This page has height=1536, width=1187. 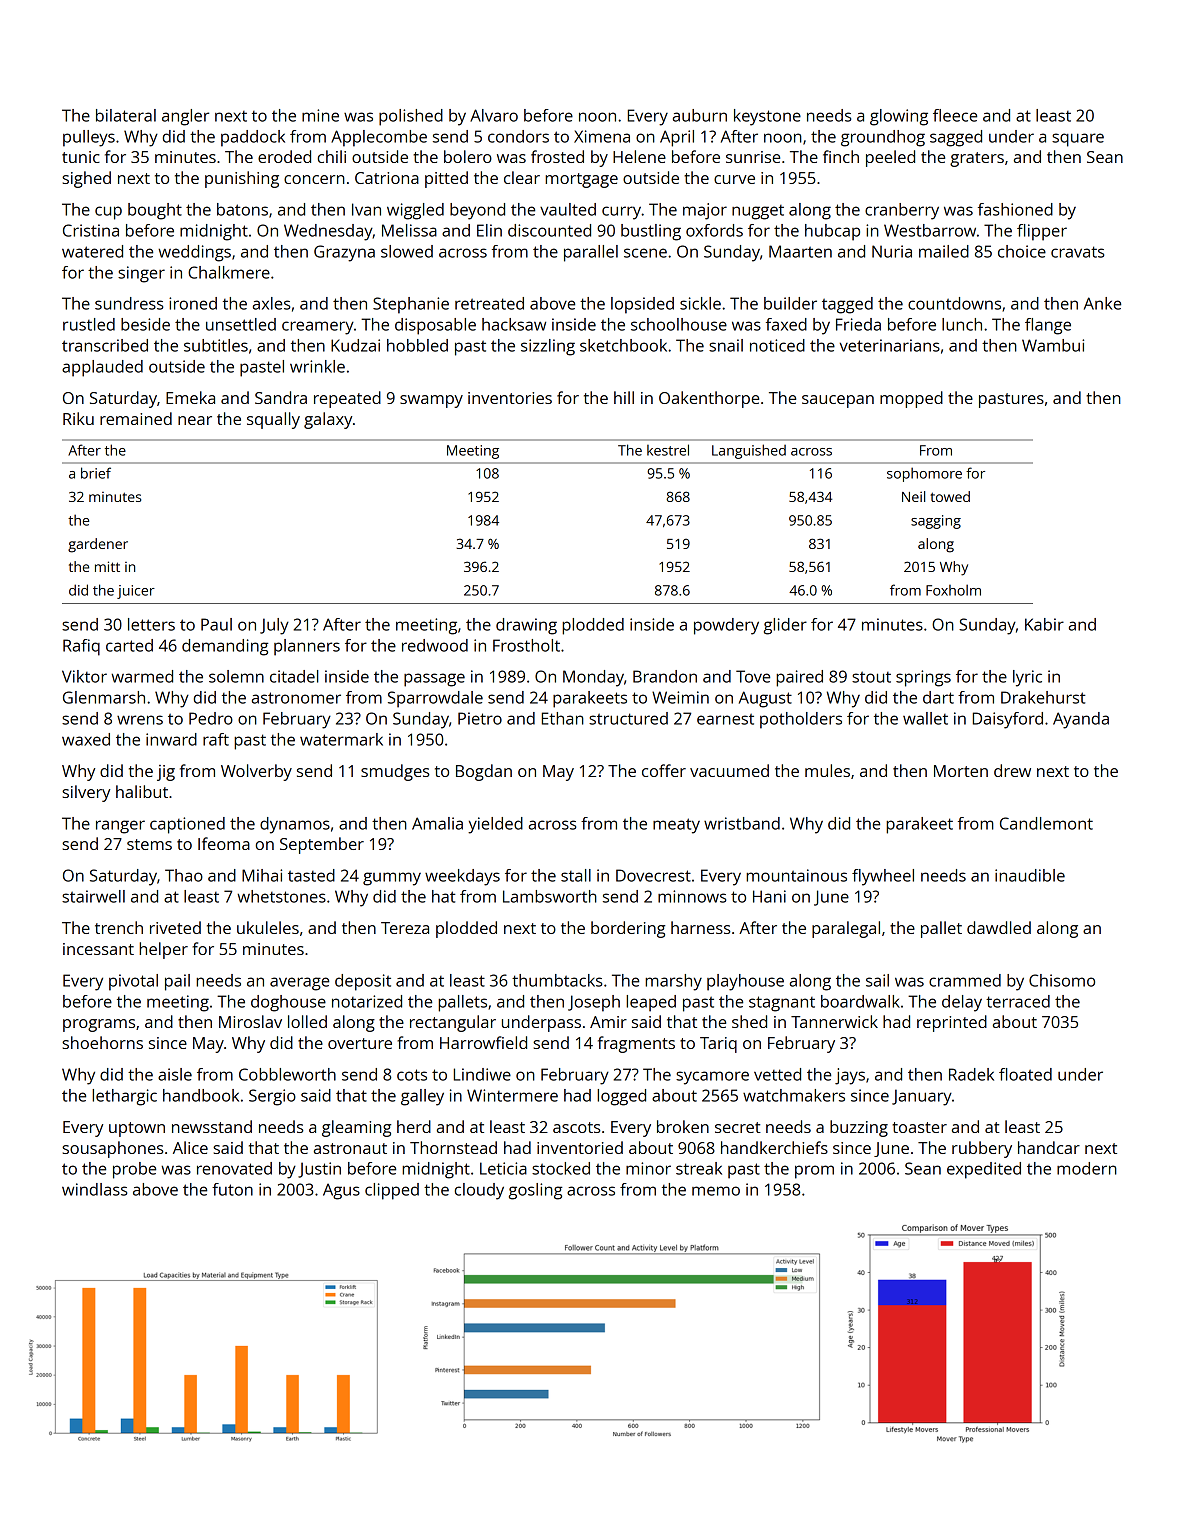 I want to click on cloudy, so click(x=479, y=1191).
